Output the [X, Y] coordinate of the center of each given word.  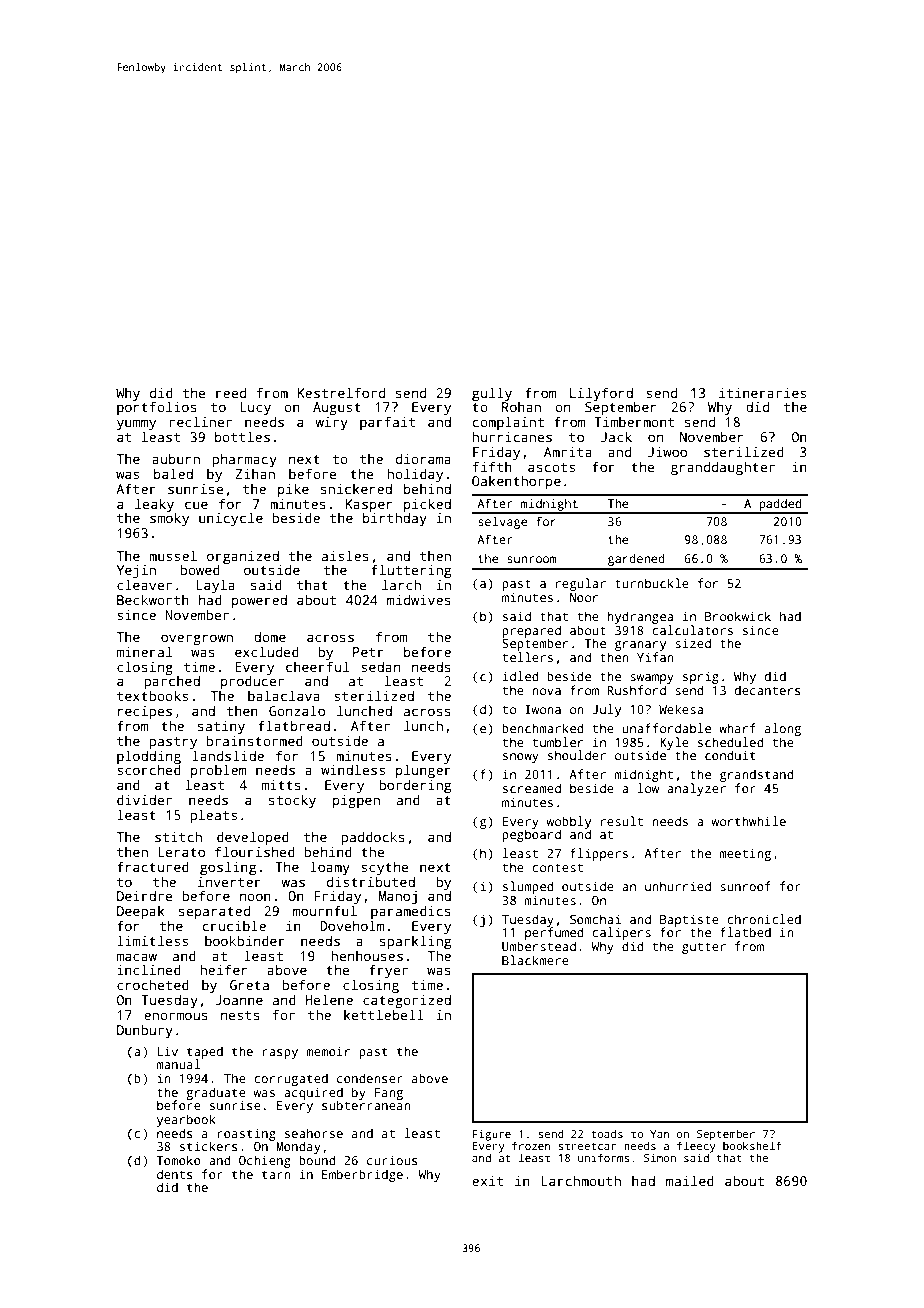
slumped [528, 887]
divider [144, 799]
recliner [200, 421]
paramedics [411, 912]
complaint [508, 423]
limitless [152, 940]
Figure [492, 1135]
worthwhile [749, 821]
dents [175, 1174]
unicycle [231, 519]
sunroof [745, 886]
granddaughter [723, 468]
